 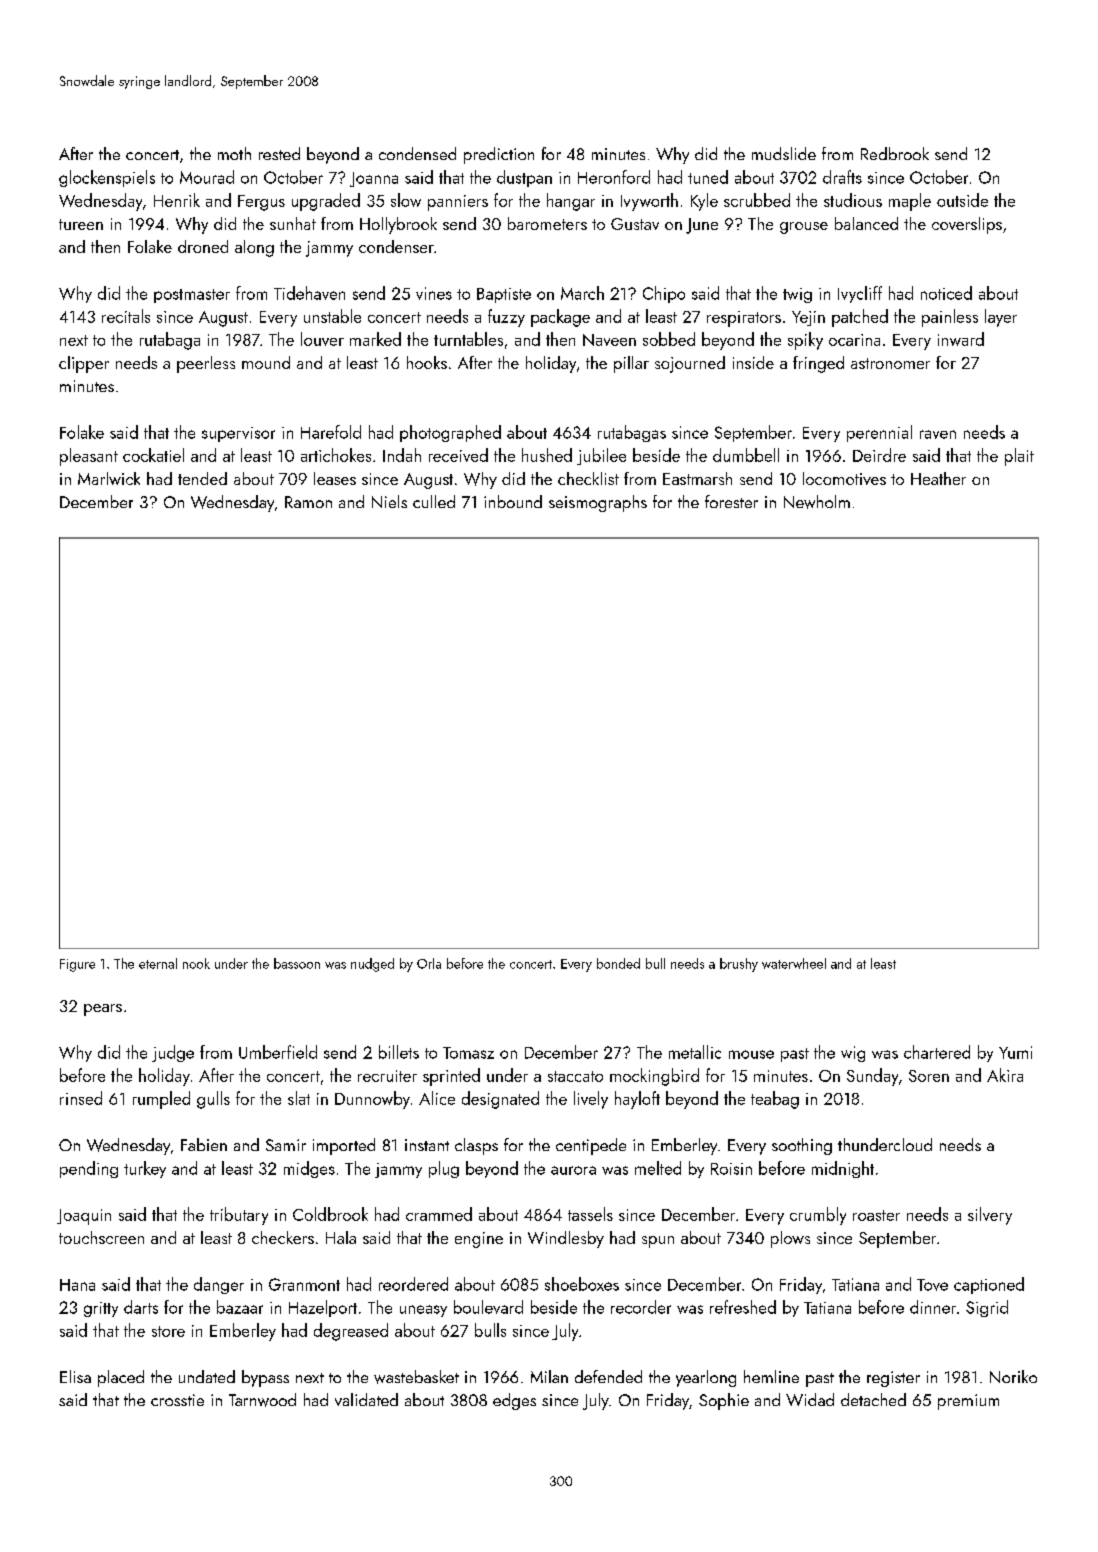 What do you see at coordinates (514, 1401) in the screenshot?
I see `edges` at bounding box center [514, 1401].
